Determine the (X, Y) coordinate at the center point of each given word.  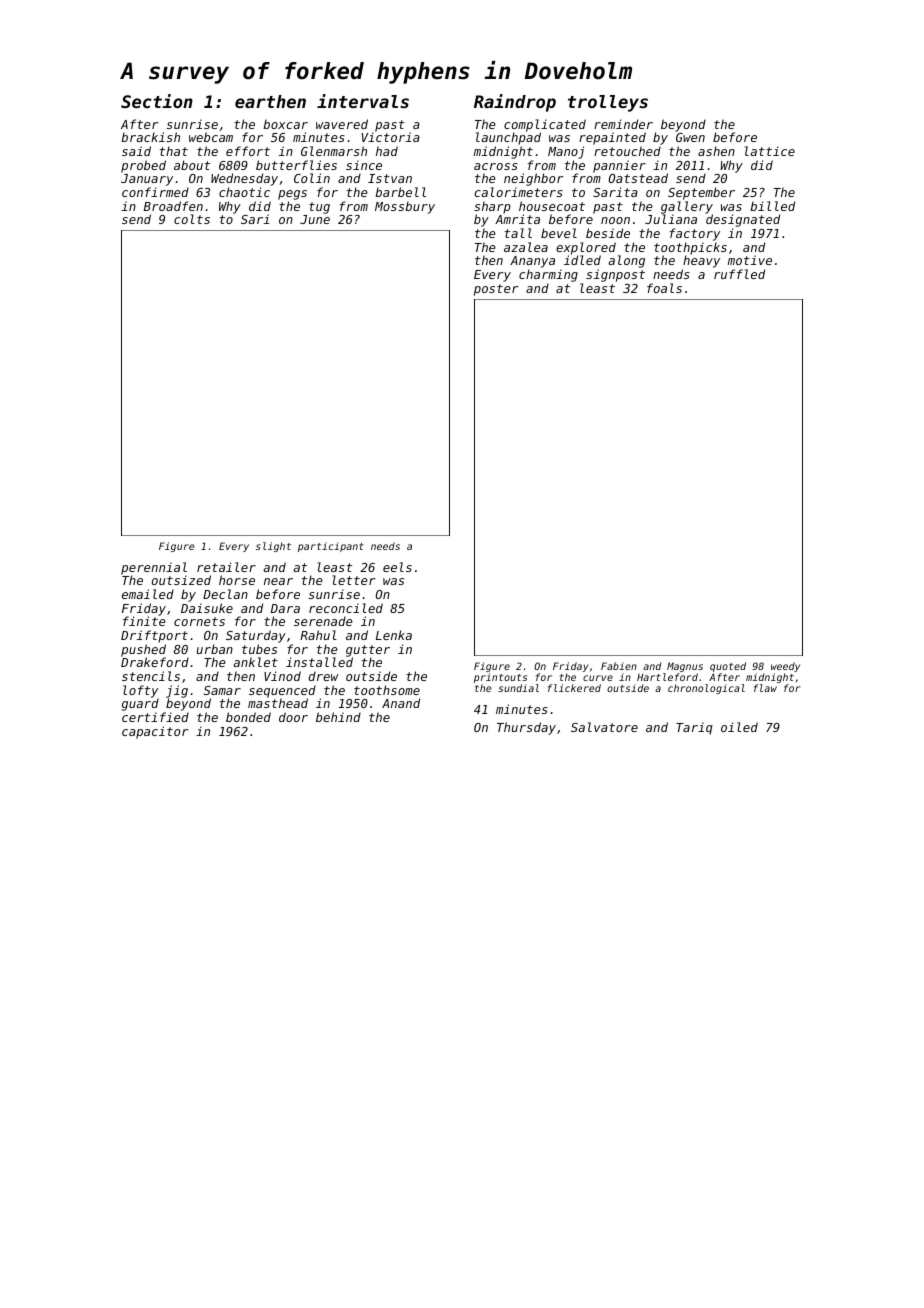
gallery (687, 208)
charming (548, 275)
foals (664, 288)
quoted (728, 668)
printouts (500, 679)
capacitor (155, 732)
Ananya (532, 262)
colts (192, 219)
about (192, 165)
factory (695, 234)
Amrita (517, 219)
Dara (285, 608)
